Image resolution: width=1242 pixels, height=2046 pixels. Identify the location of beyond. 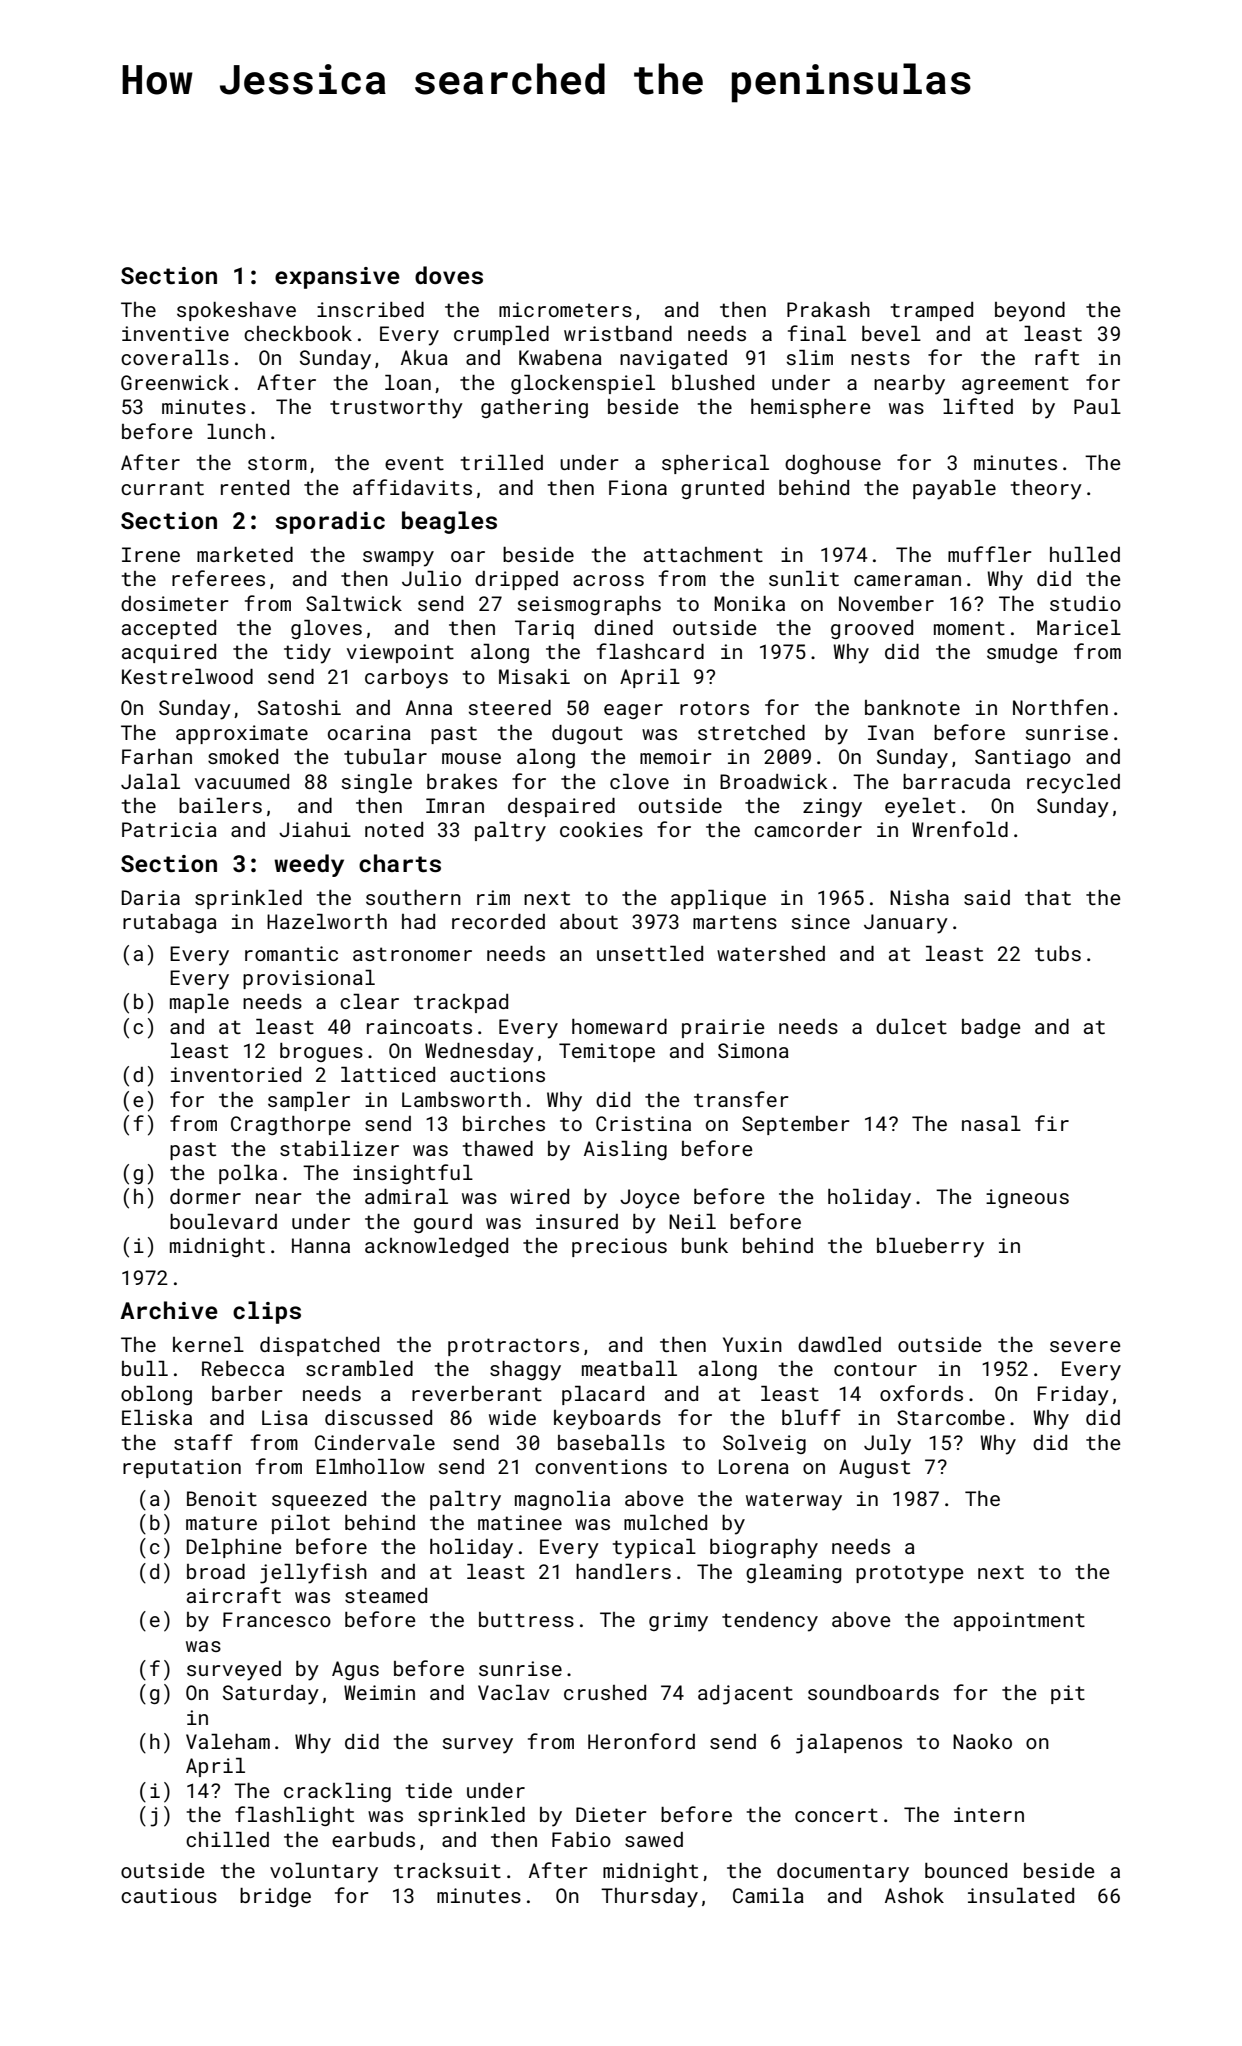
(1030, 312).
